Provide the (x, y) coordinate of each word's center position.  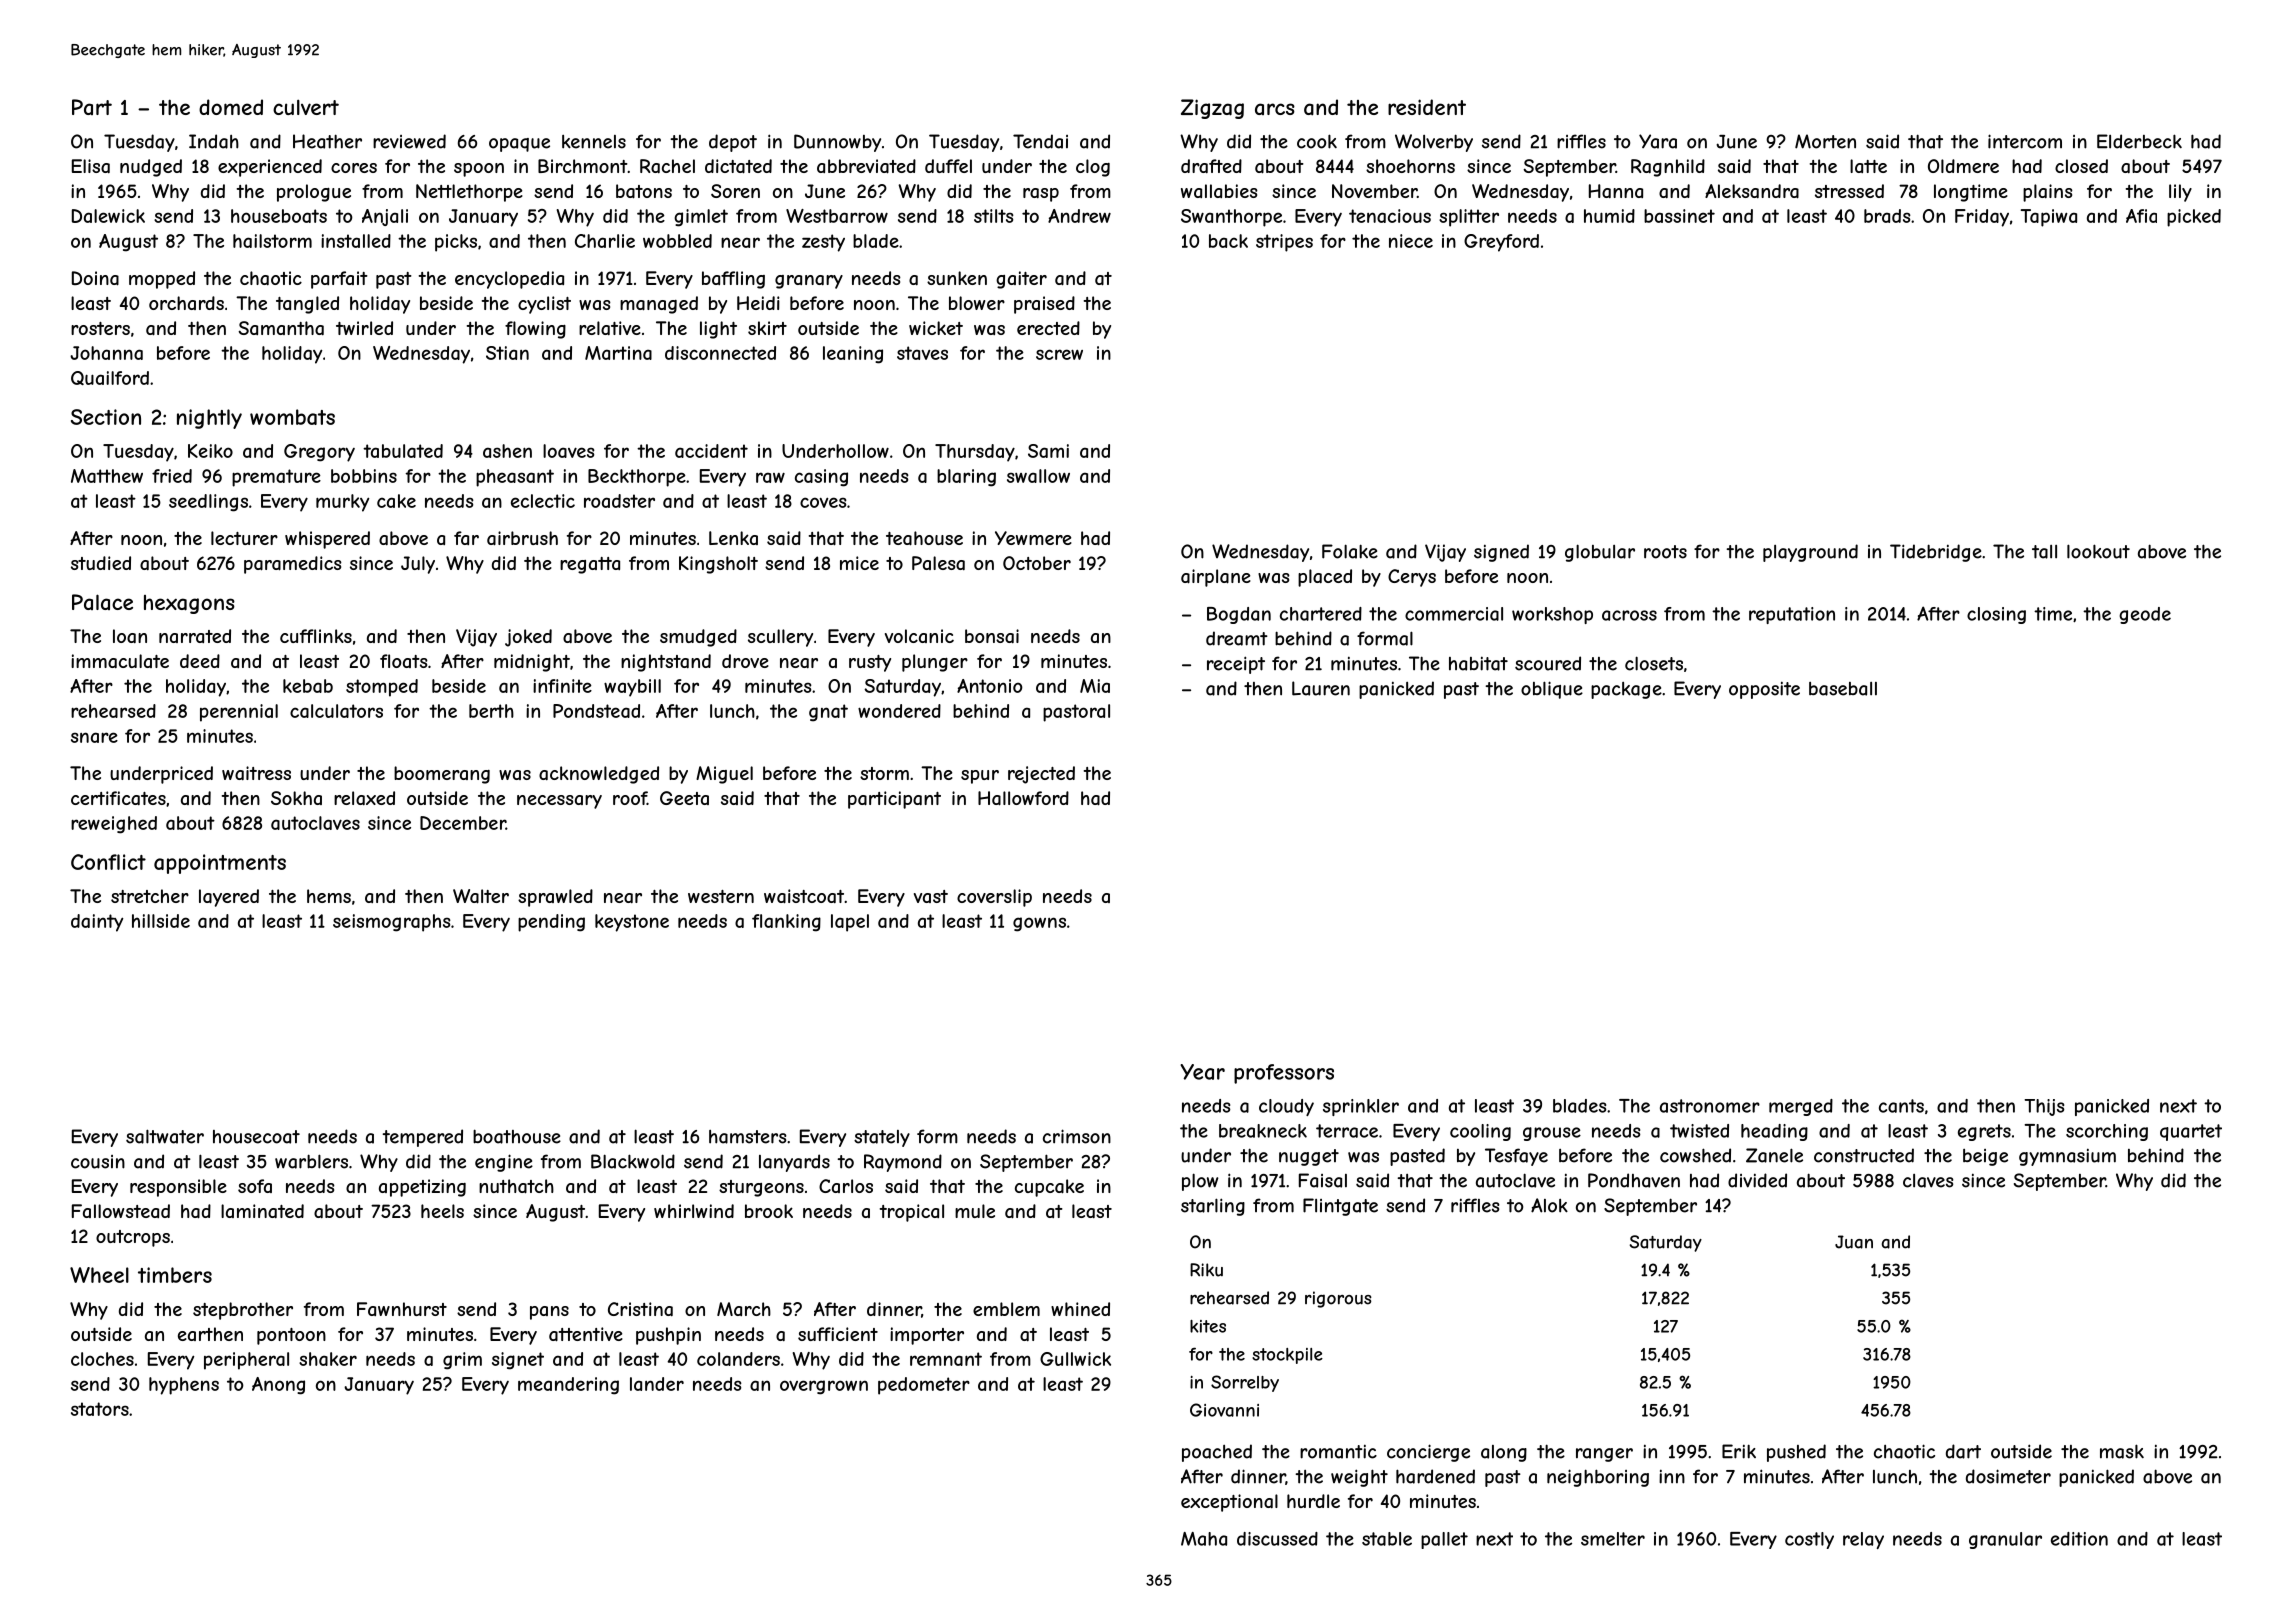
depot (733, 143)
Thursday (975, 453)
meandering (568, 1386)
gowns (1039, 924)
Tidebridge (1936, 553)
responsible (178, 1188)
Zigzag (1212, 109)
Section (106, 417)
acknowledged (599, 775)
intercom (2025, 141)
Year (1202, 1072)
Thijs (2044, 1107)
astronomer (1710, 1106)
